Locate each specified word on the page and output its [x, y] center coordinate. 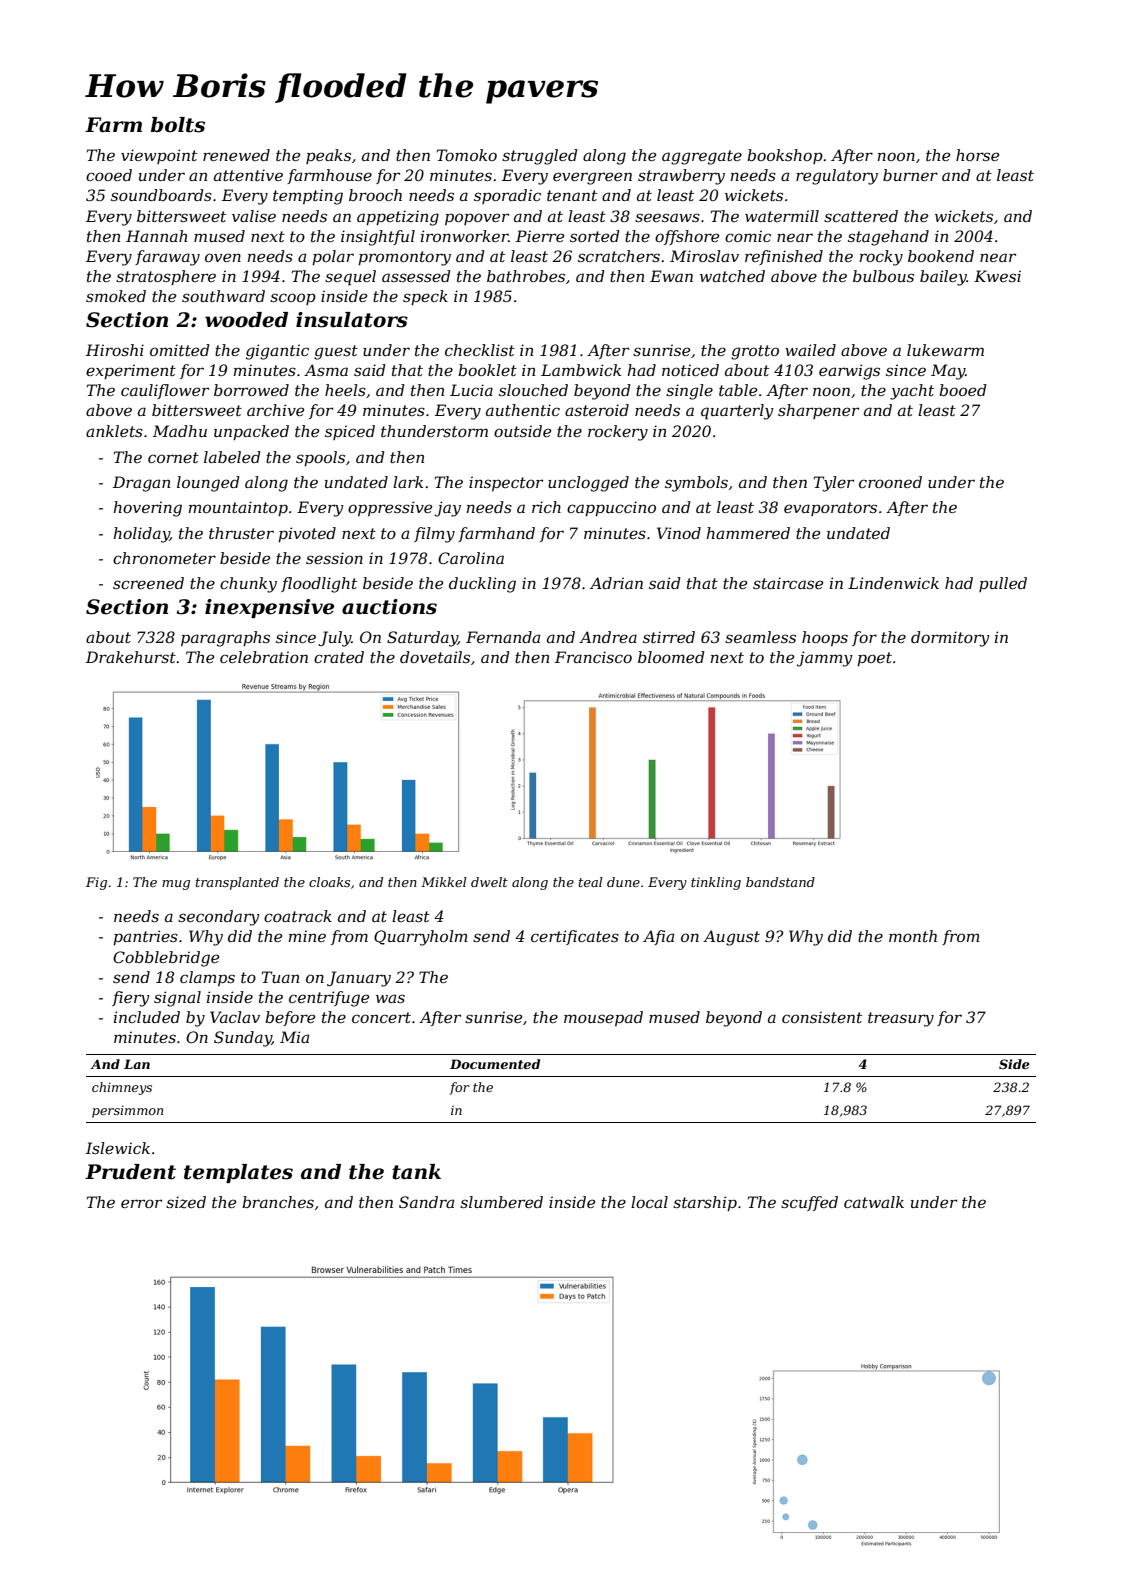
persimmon [127, 1112]
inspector [506, 483]
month [913, 936]
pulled [1003, 584]
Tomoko [467, 155]
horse [977, 155]
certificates [575, 937]
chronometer [164, 558]
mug [176, 885]
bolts [178, 125]
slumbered [501, 1202]
